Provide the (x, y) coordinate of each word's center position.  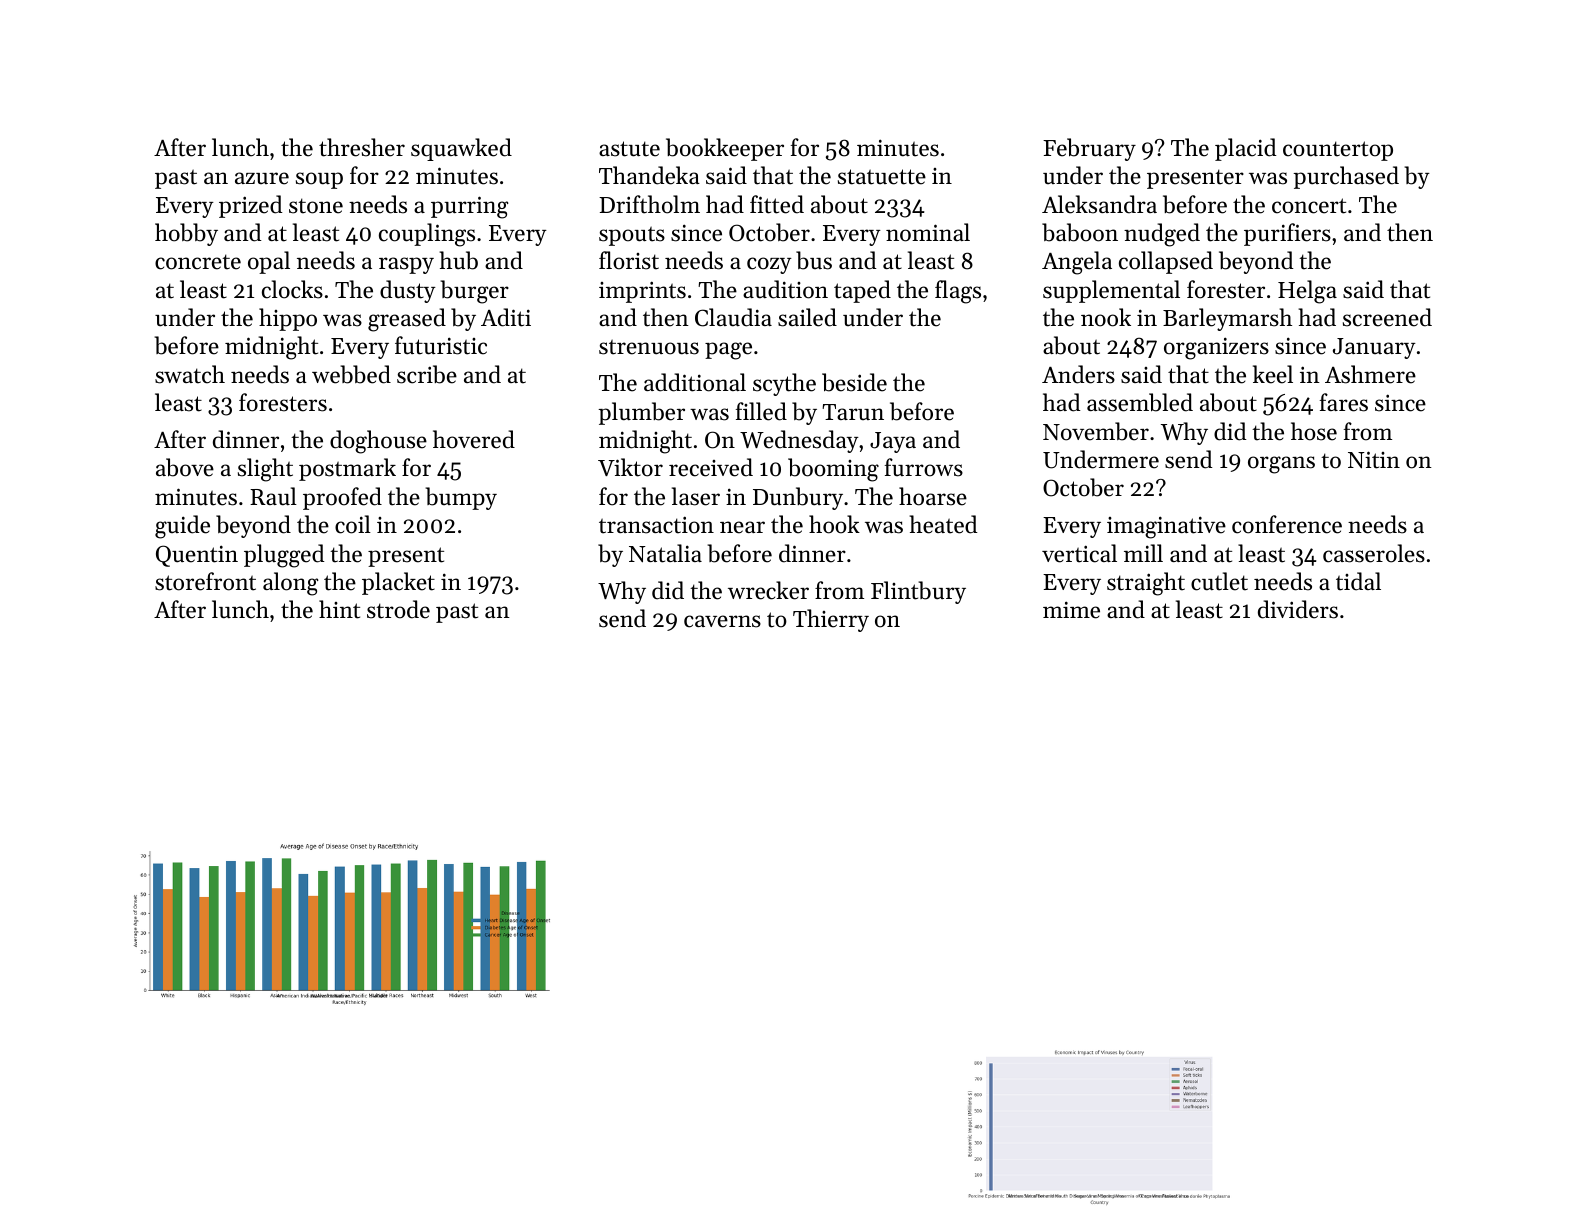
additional (695, 382)
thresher (362, 147)
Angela (1077, 263)
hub (458, 260)
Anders (1078, 374)
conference (1287, 524)
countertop (1338, 151)
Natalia (665, 553)
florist (629, 260)
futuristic (441, 345)
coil (353, 524)
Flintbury (918, 592)
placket (398, 583)
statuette (882, 177)
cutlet (1219, 581)
